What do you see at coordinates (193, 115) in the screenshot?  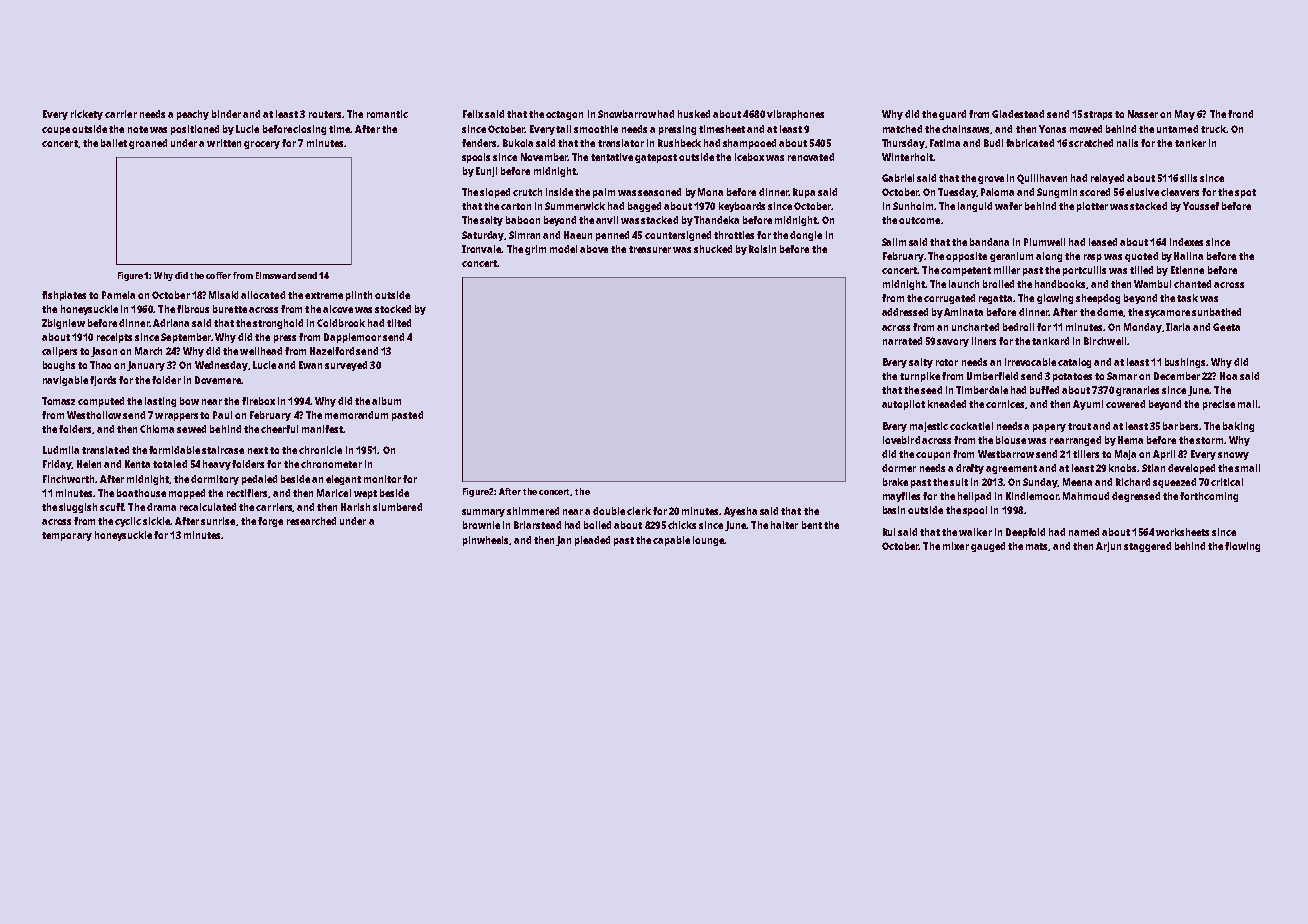 I see `peachy` at bounding box center [193, 115].
